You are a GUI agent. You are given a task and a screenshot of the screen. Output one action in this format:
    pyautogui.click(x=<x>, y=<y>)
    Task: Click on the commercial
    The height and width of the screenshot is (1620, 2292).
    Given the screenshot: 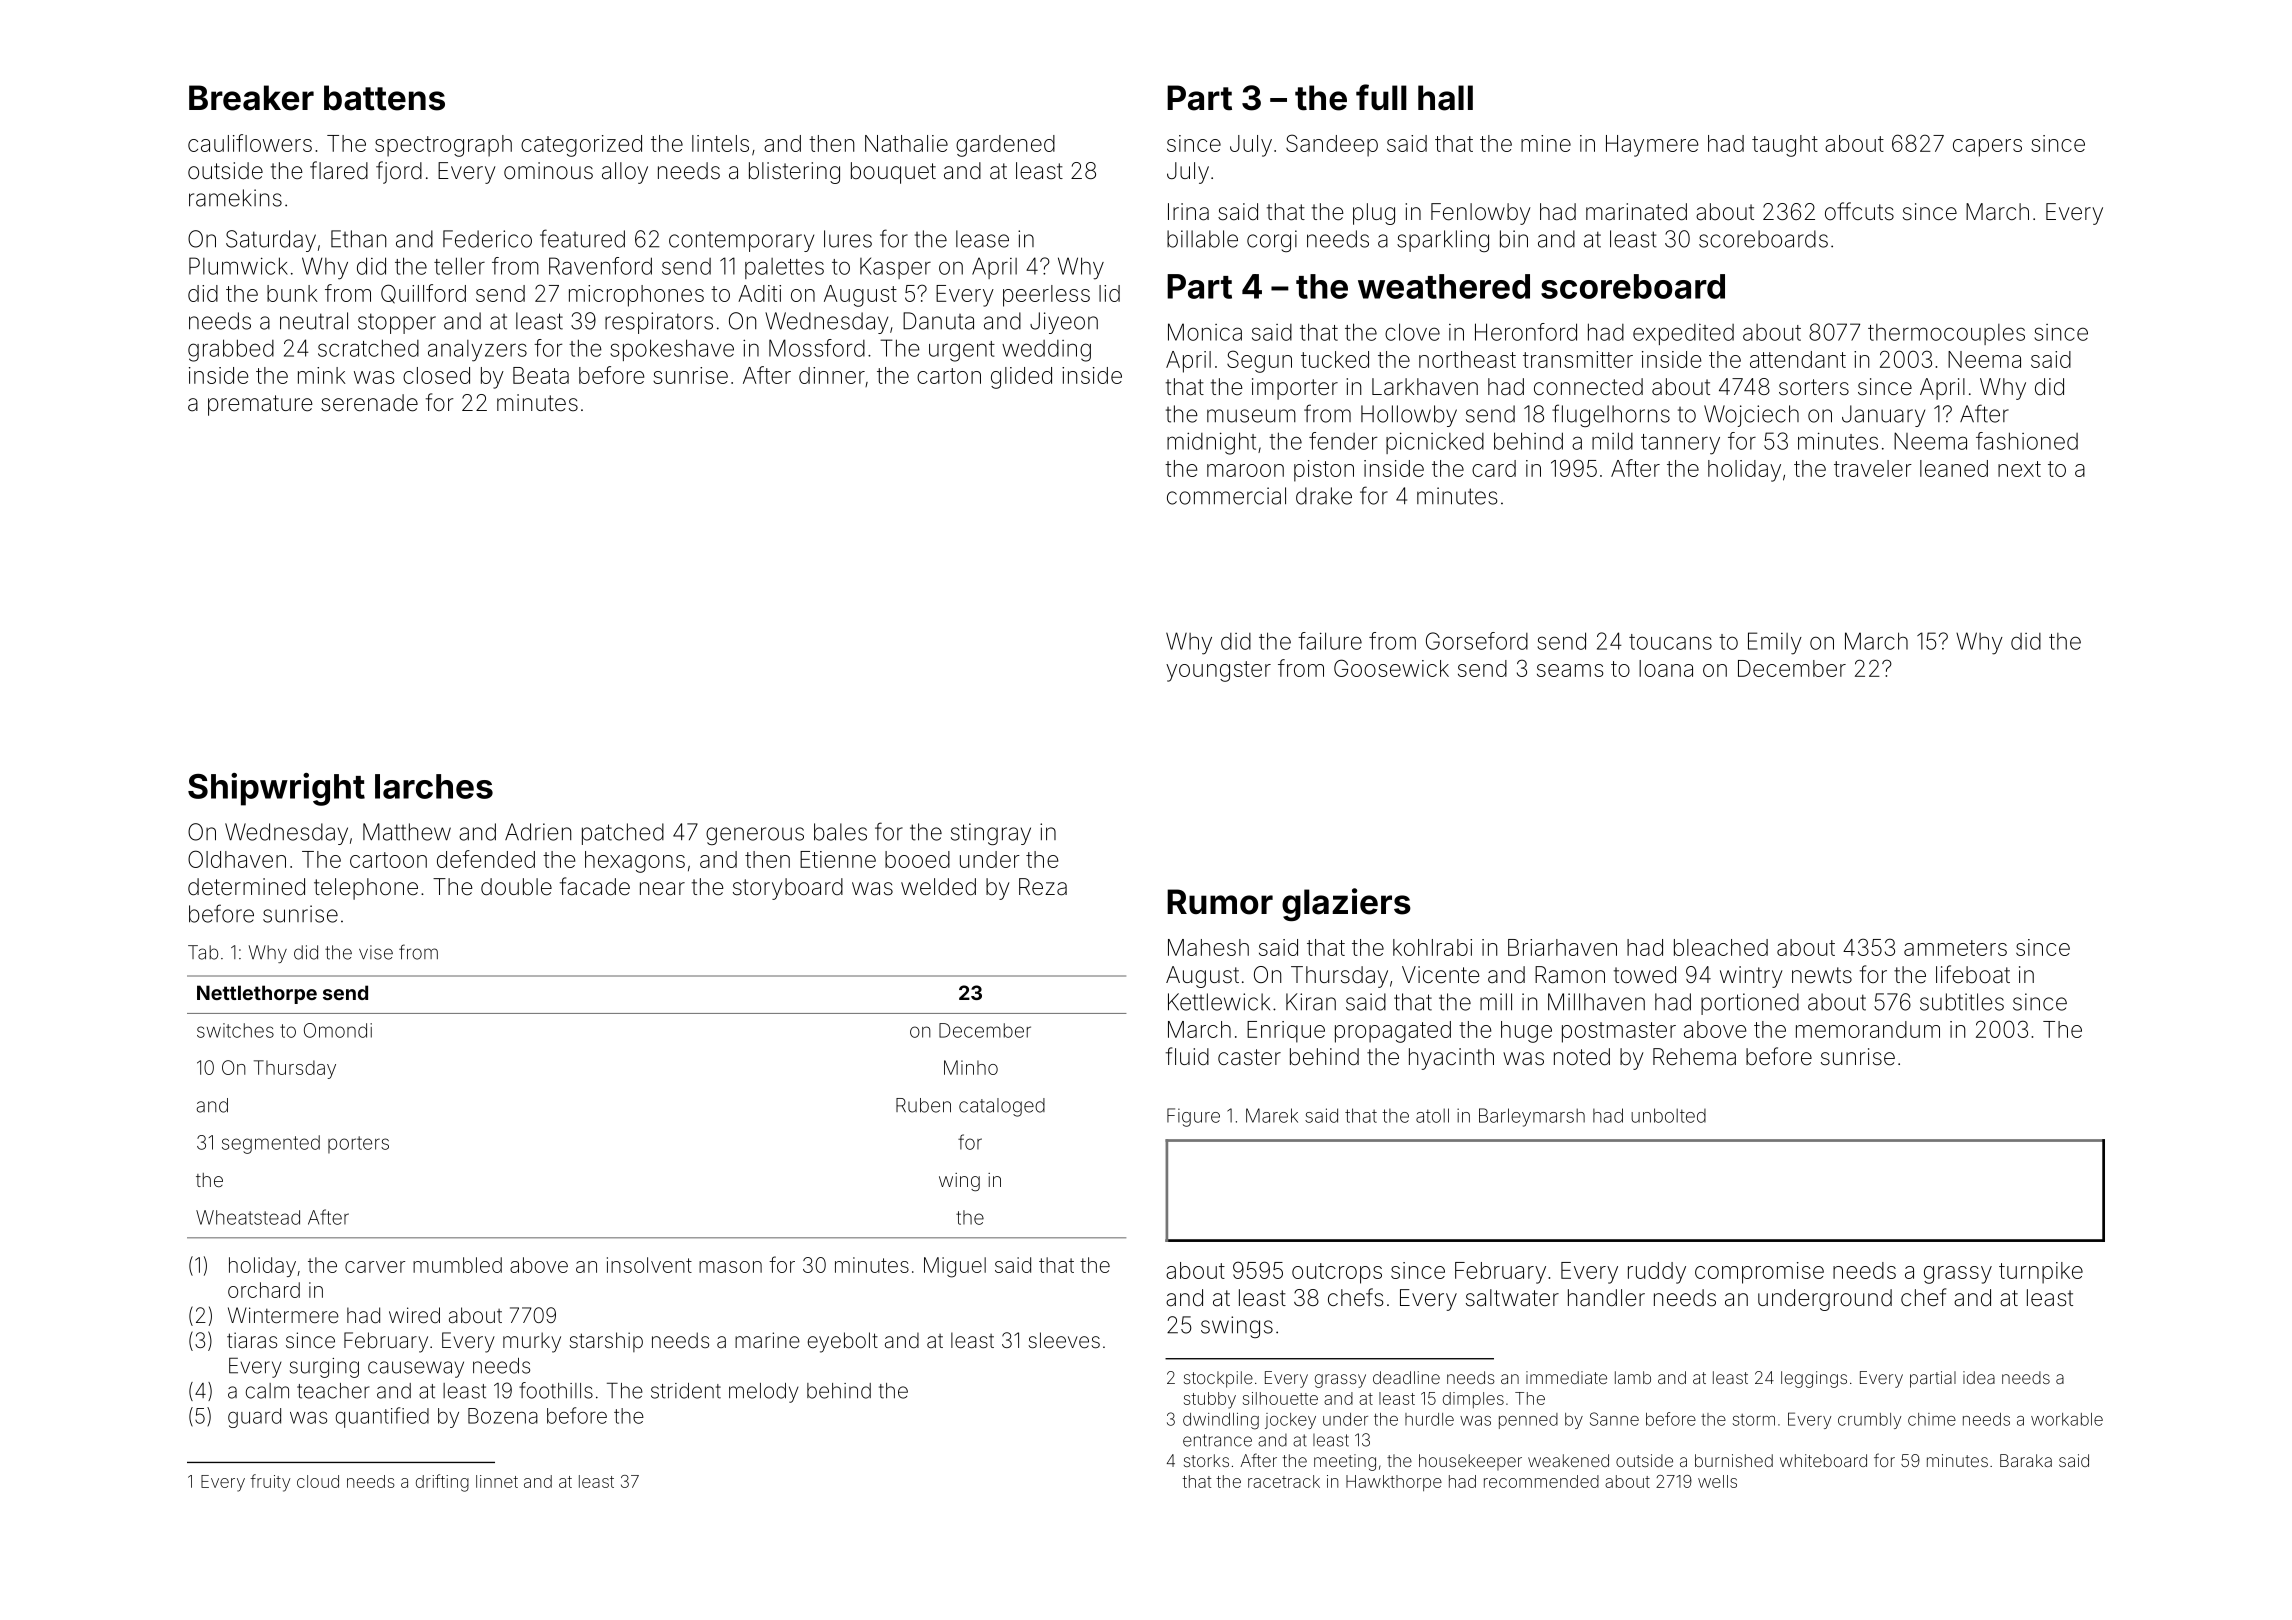 What is the action you would take?
    pyautogui.click(x=1226, y=496)
